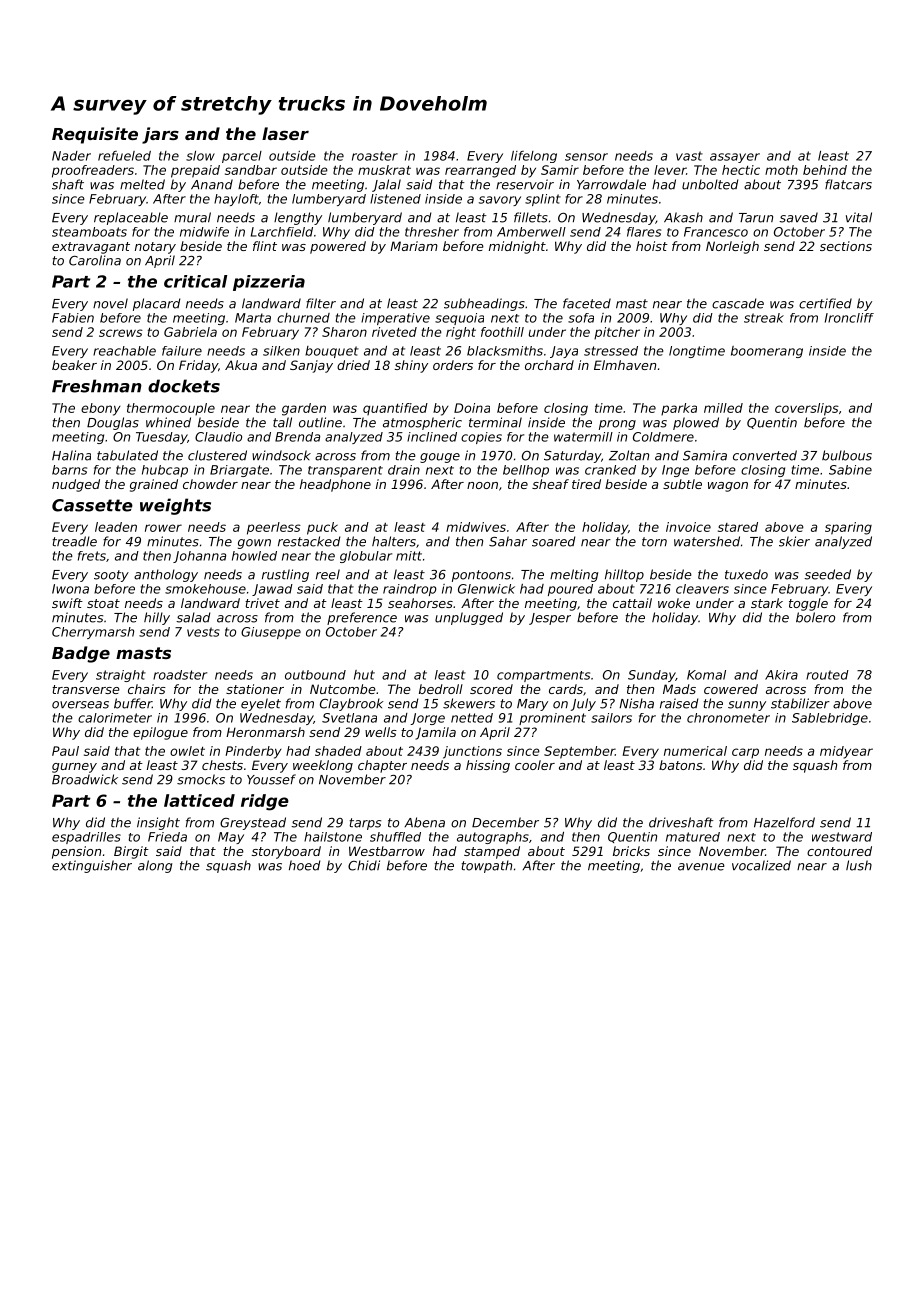 Image resolution: width=924 pixels, height=1308 pixels. Describe the element at coordinates (269, 283) in the screenshot. I see `pizzeria` at that location.
